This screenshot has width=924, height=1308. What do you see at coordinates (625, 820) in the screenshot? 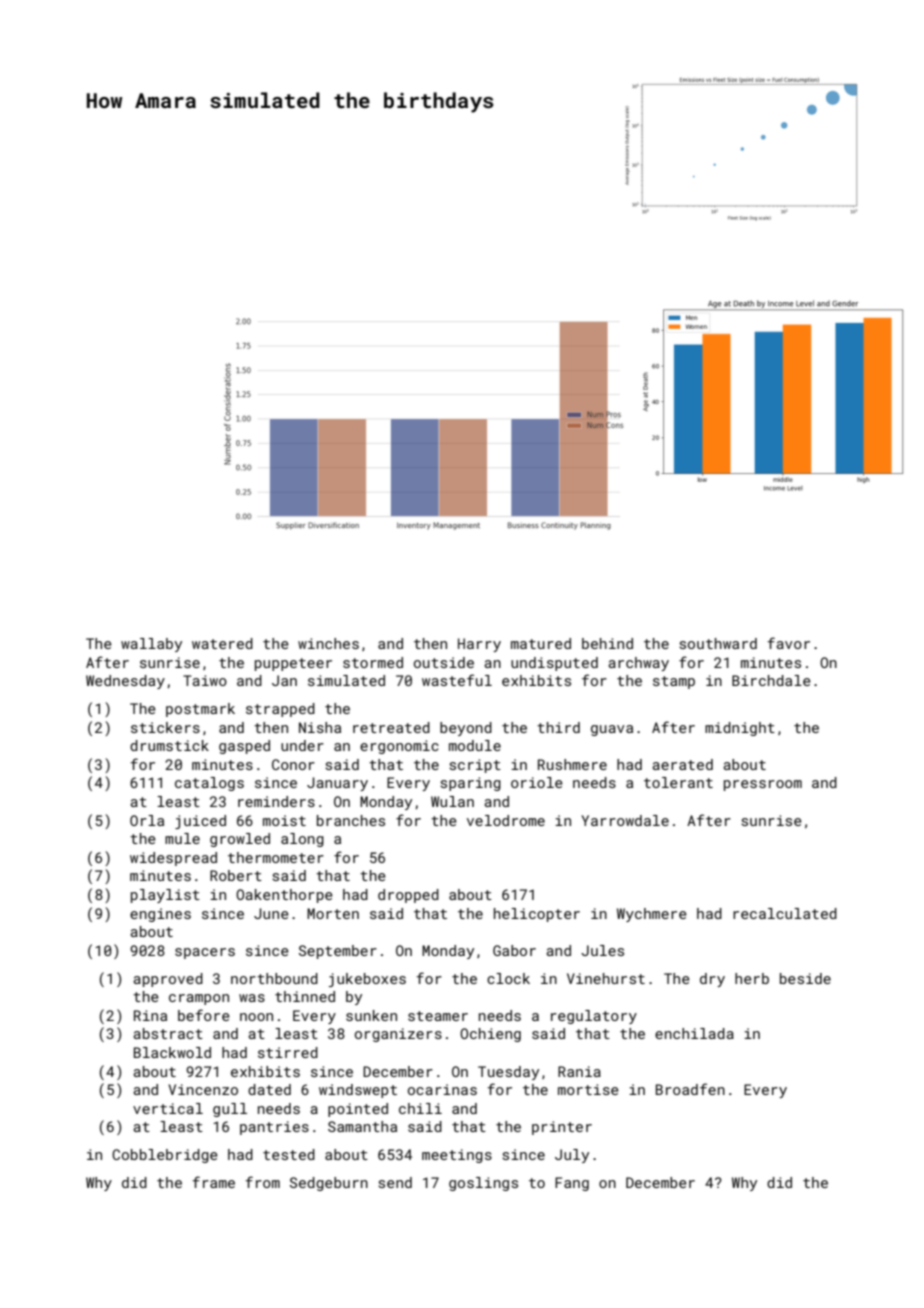
I see `Yarrowdale` at bounding box center [625, 820].
